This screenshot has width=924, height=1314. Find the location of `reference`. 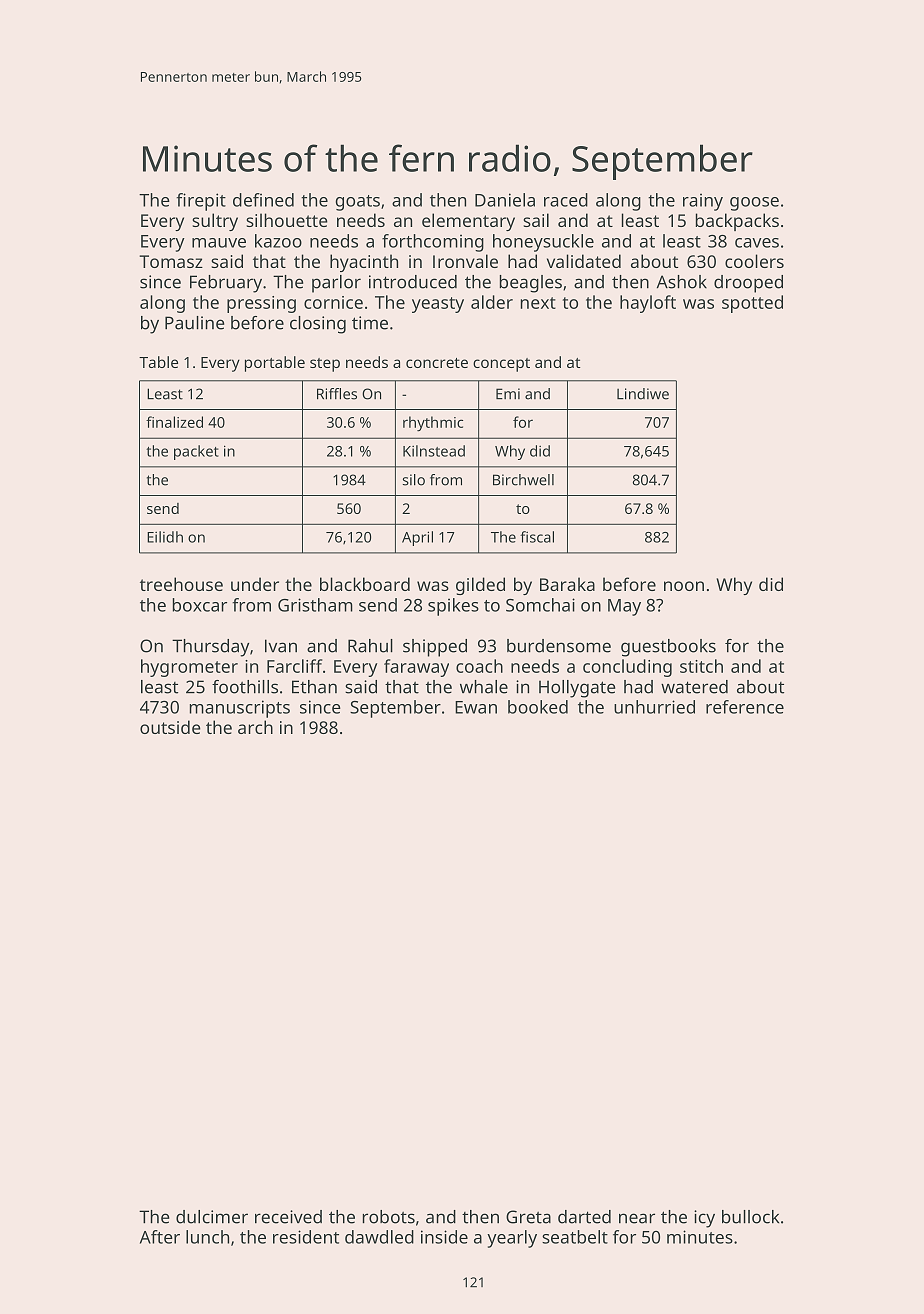

reference is located at coordinates (745, 707).
